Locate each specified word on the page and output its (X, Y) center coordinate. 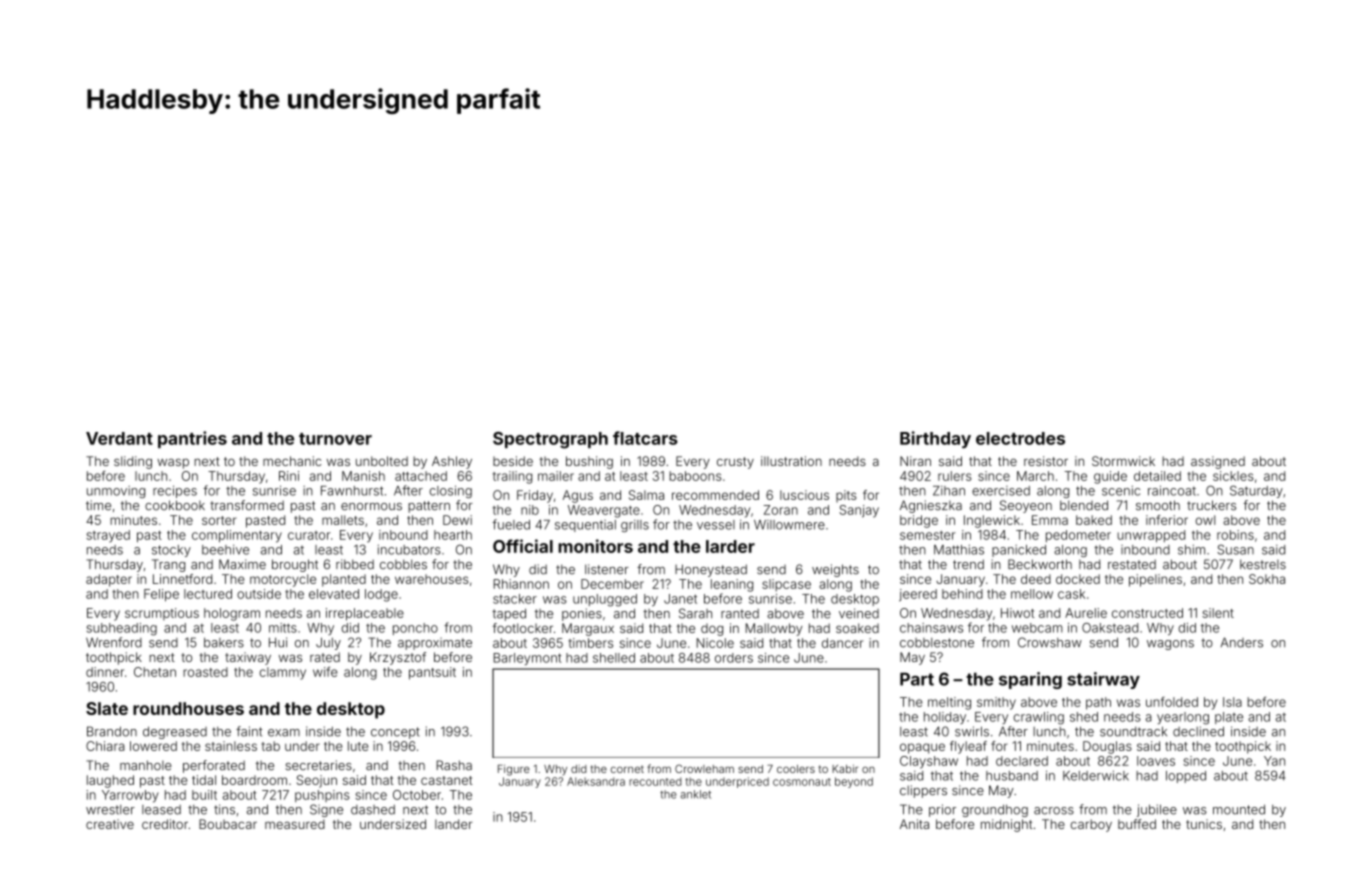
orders (734, 658)
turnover (335, 439)
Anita (914, 824)
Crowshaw (1050, 642)
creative (110, 824)
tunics (1204, 824)
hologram (232, 614)
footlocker (523, 628)
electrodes (1020, 438)
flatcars (645, 438)
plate (1229, 718)
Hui (278, 642)
